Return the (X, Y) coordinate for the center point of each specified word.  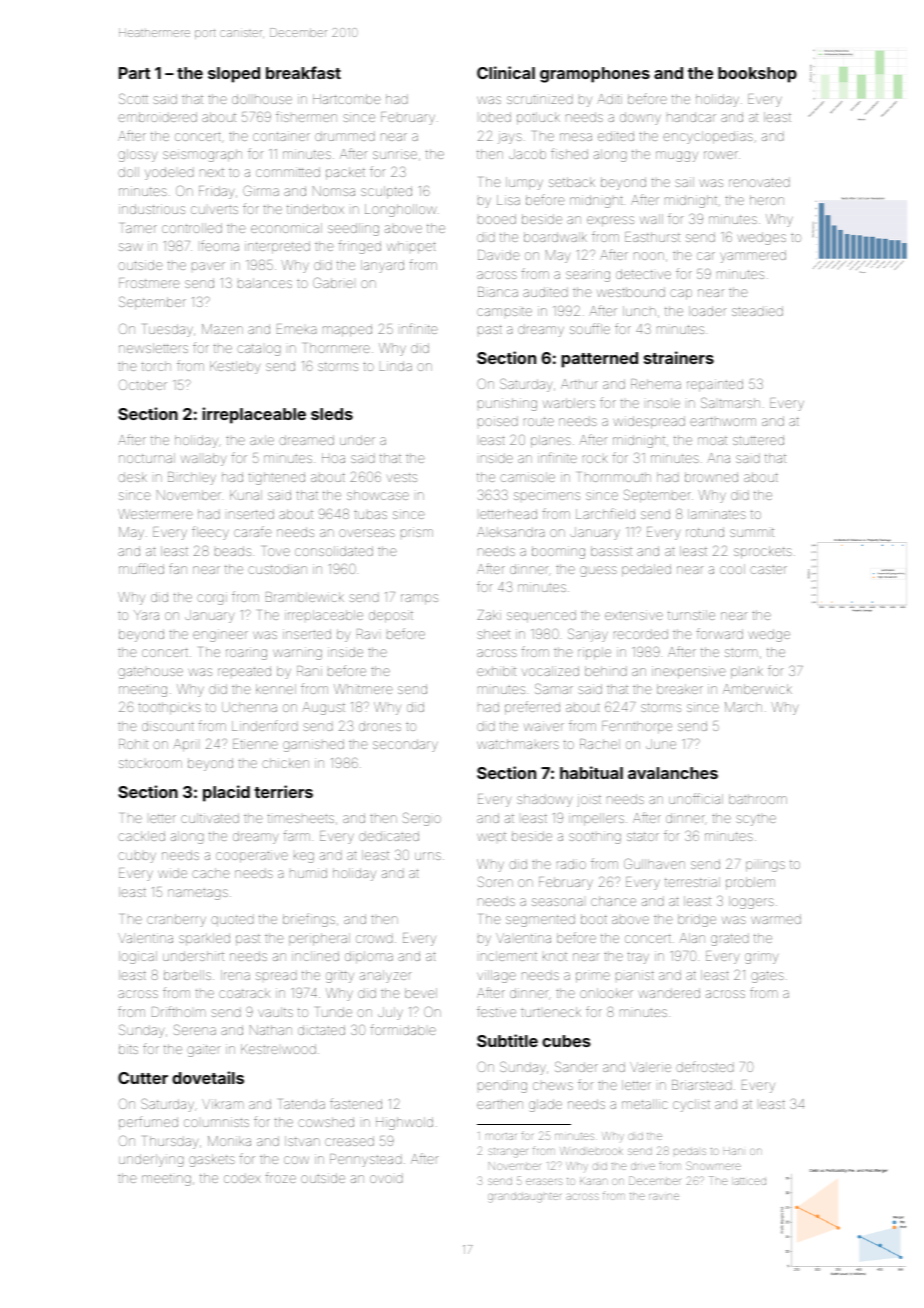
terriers (283, 791)
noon (649, 256)
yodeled (169, 173)
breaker (680, 689)
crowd (374, 938)
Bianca (498, 292)
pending (502, 1086)
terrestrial (692, 882)
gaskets (212, 1160)
